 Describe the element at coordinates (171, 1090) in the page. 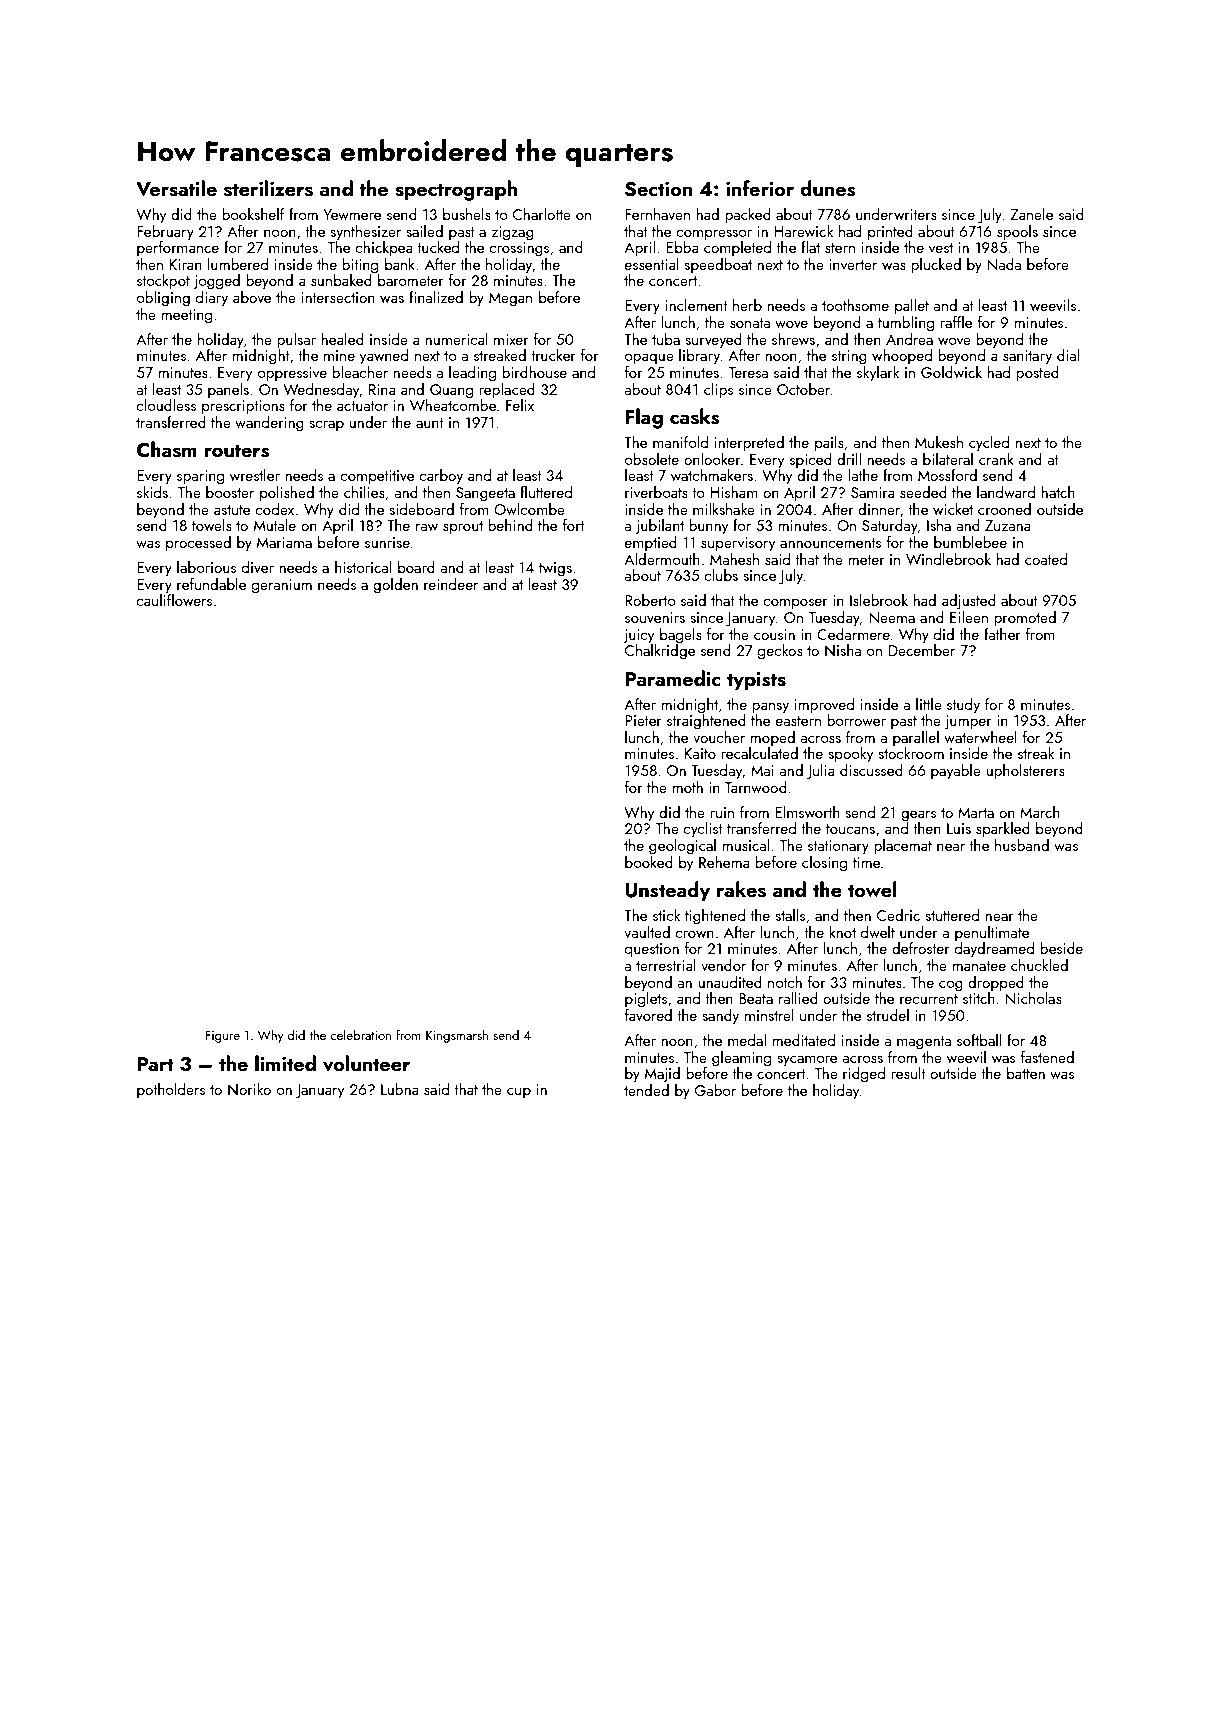

I see `potholders` at that location.
